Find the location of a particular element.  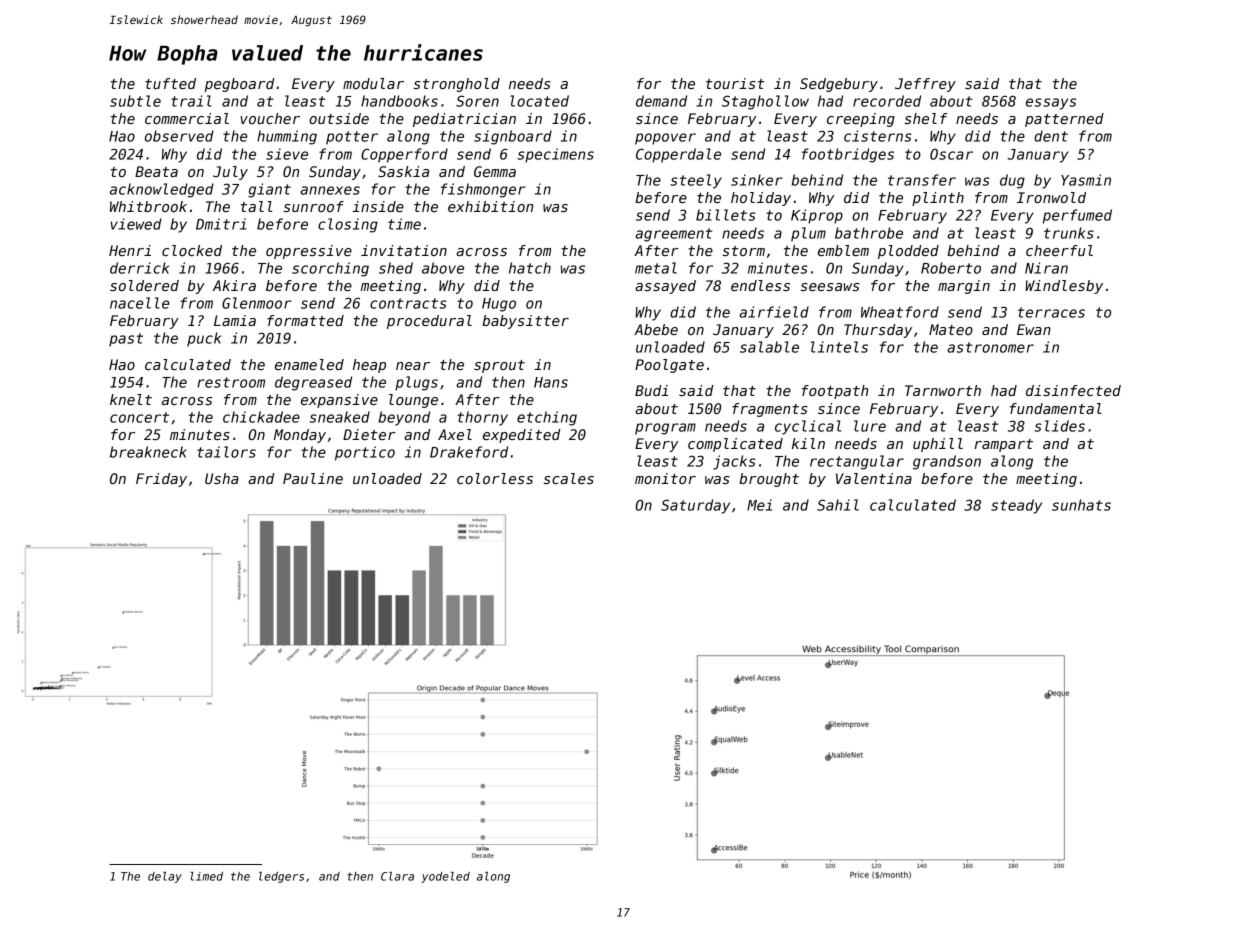

sunhats is located at coordinates (1081, 505).
